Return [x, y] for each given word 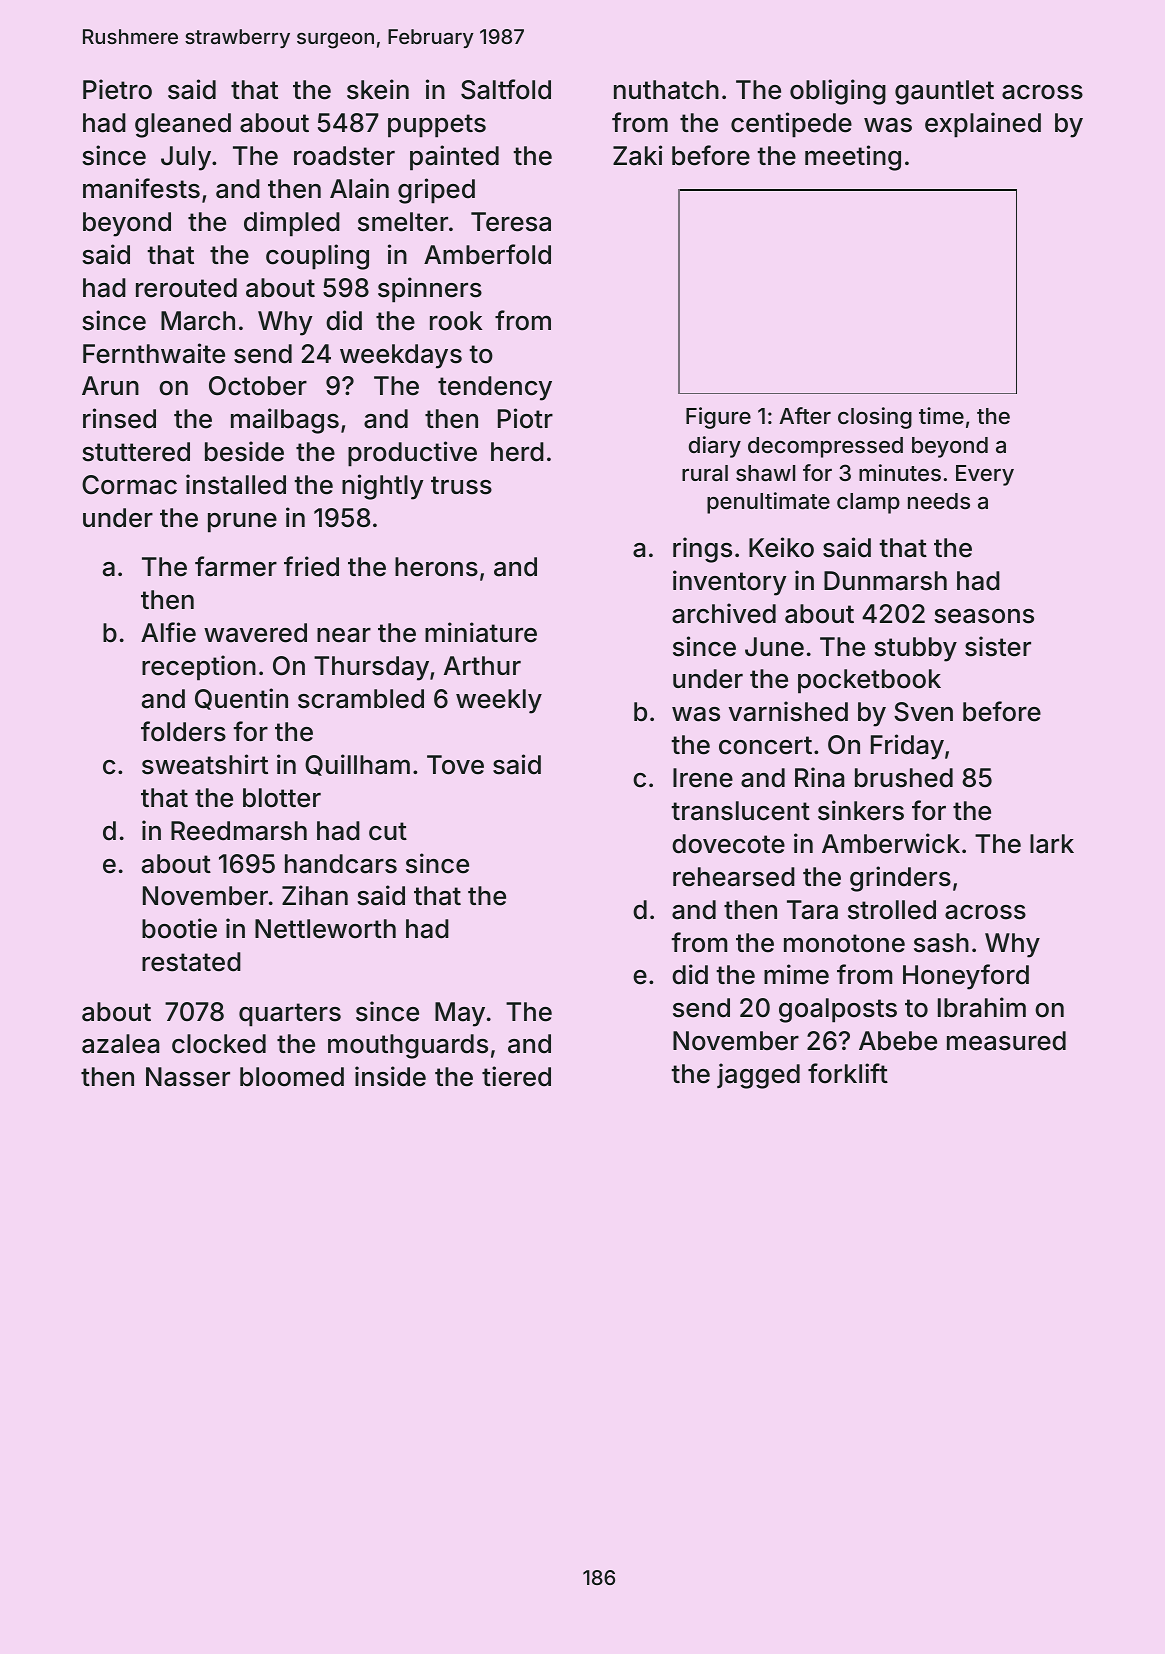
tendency [495, 388]
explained [983, 125]
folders [183, 731]
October [258, 386]
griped [436, 191]
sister [998, 646]
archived [724, 613]
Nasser [188, 1077]
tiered [516, 1076]
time [941, 415]
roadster [344, 156]
